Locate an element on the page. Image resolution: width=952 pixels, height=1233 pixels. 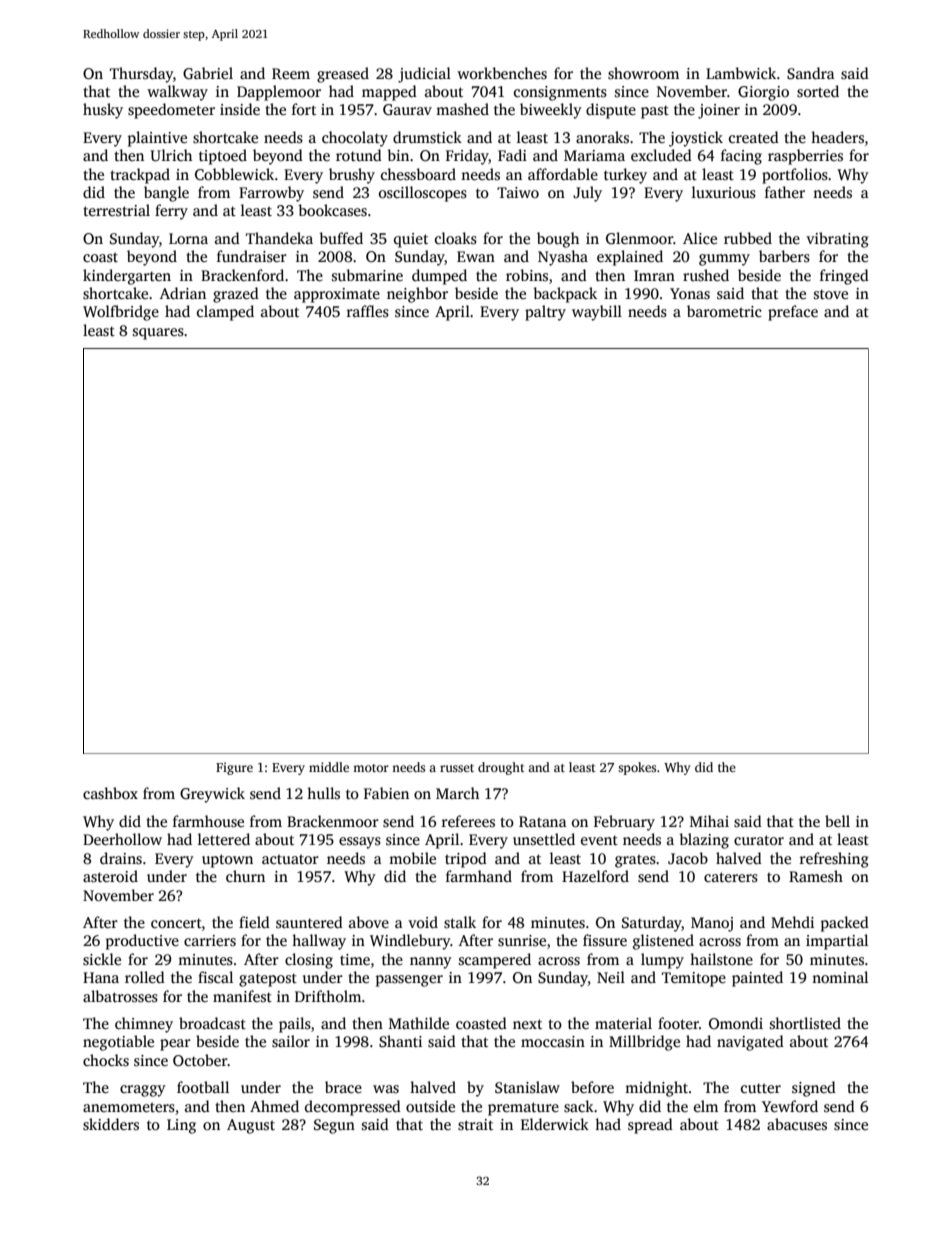
abacuses is located at coordinates (797, 1124).
